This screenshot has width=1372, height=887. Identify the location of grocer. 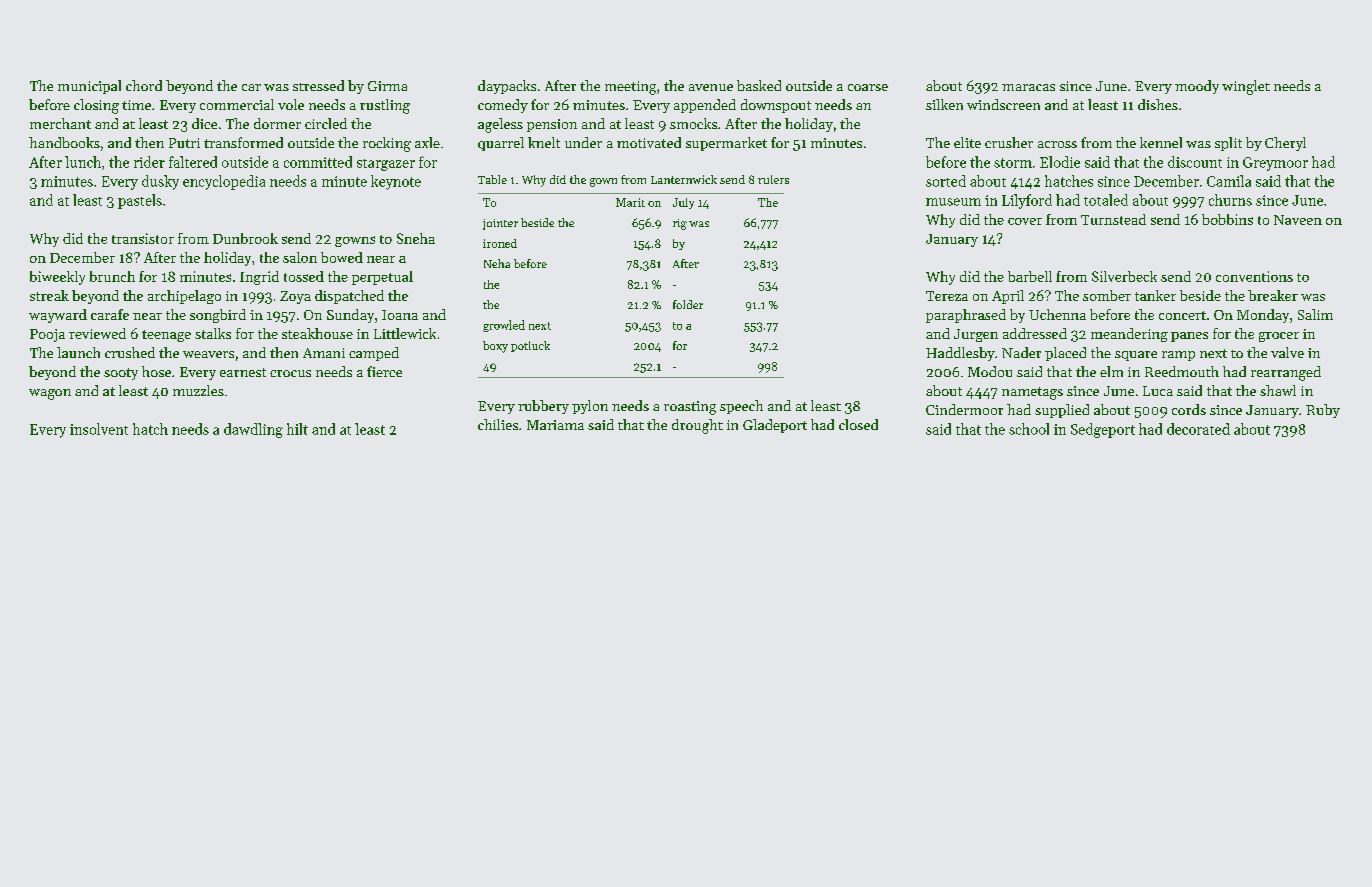
(1279, 337).
